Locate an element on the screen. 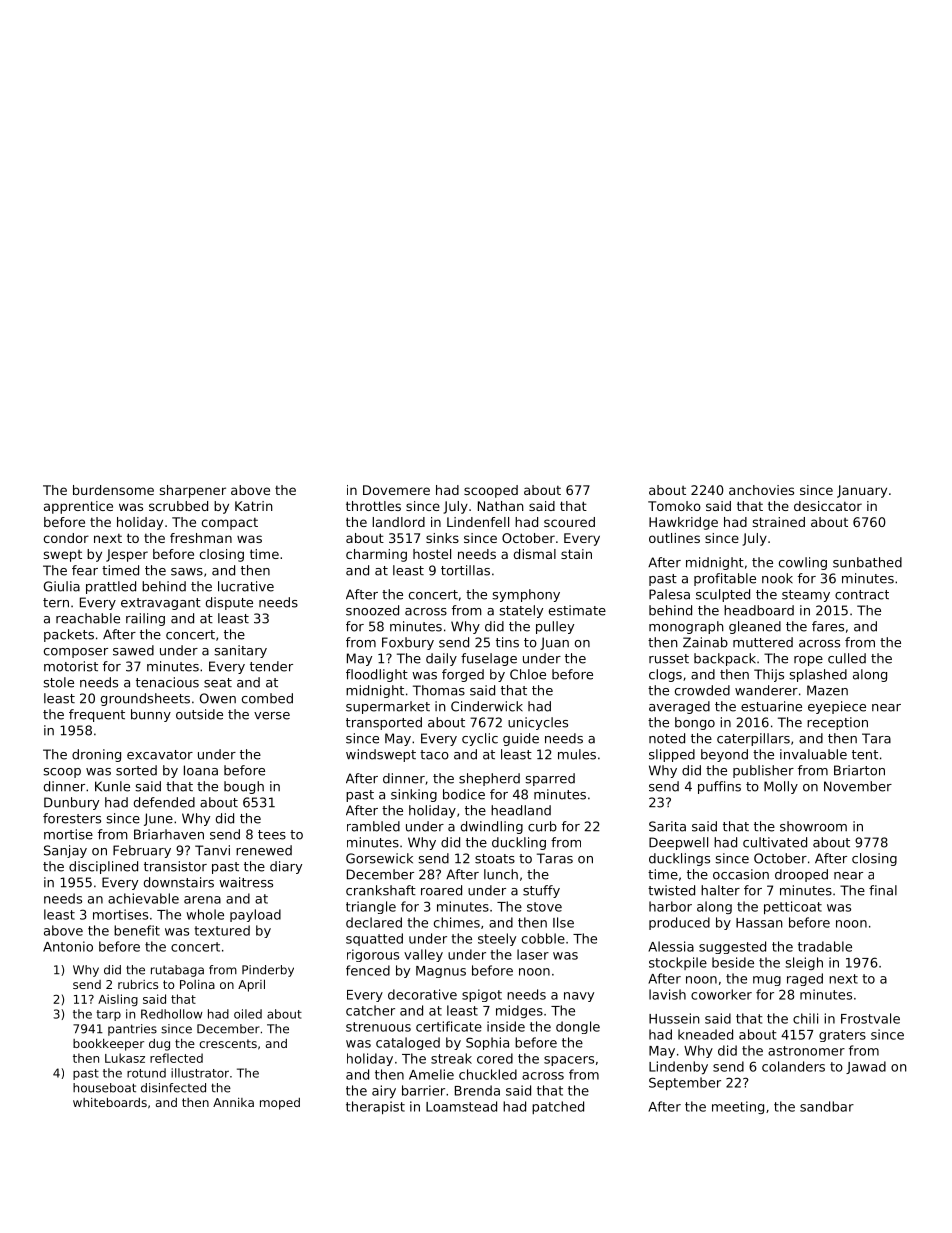  patched is located at coordinates (558, 1107).
